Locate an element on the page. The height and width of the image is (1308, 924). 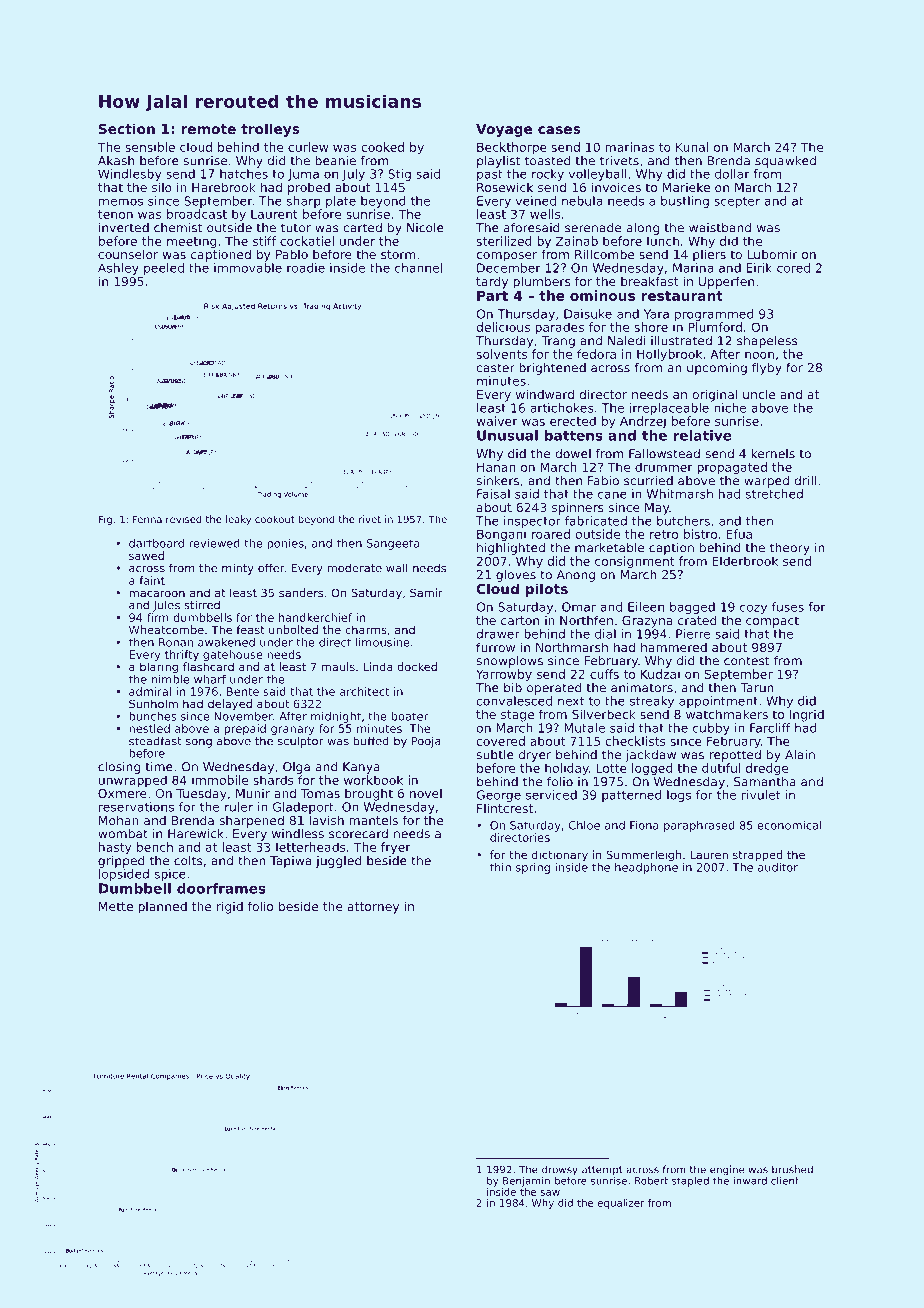
Voyage is located at coordinates (504, 130).
